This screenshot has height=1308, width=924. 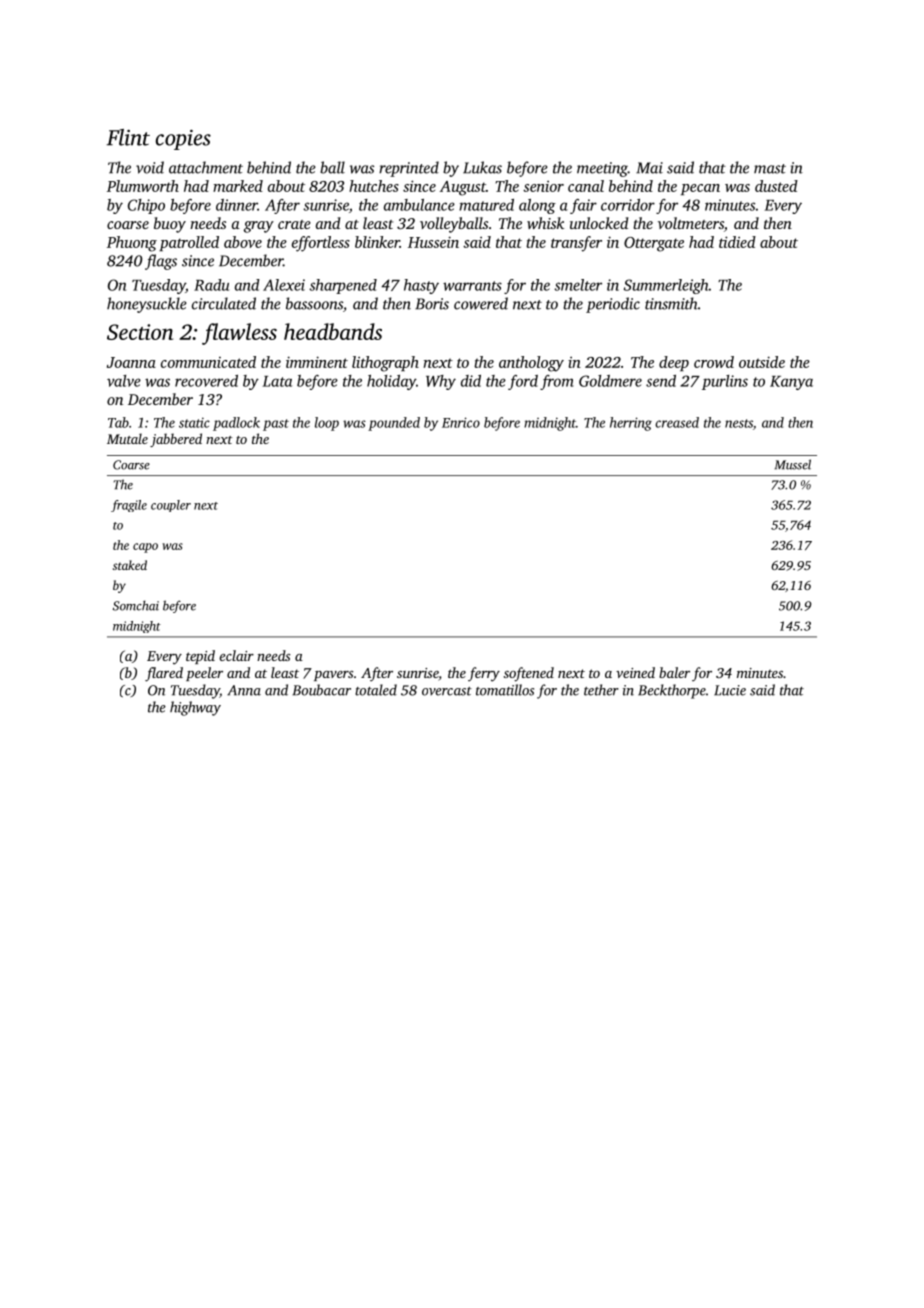 What do you see at coordinates (461, 422) in the screenshot?
I see `Enrico` at bounding box center [461, 422].
